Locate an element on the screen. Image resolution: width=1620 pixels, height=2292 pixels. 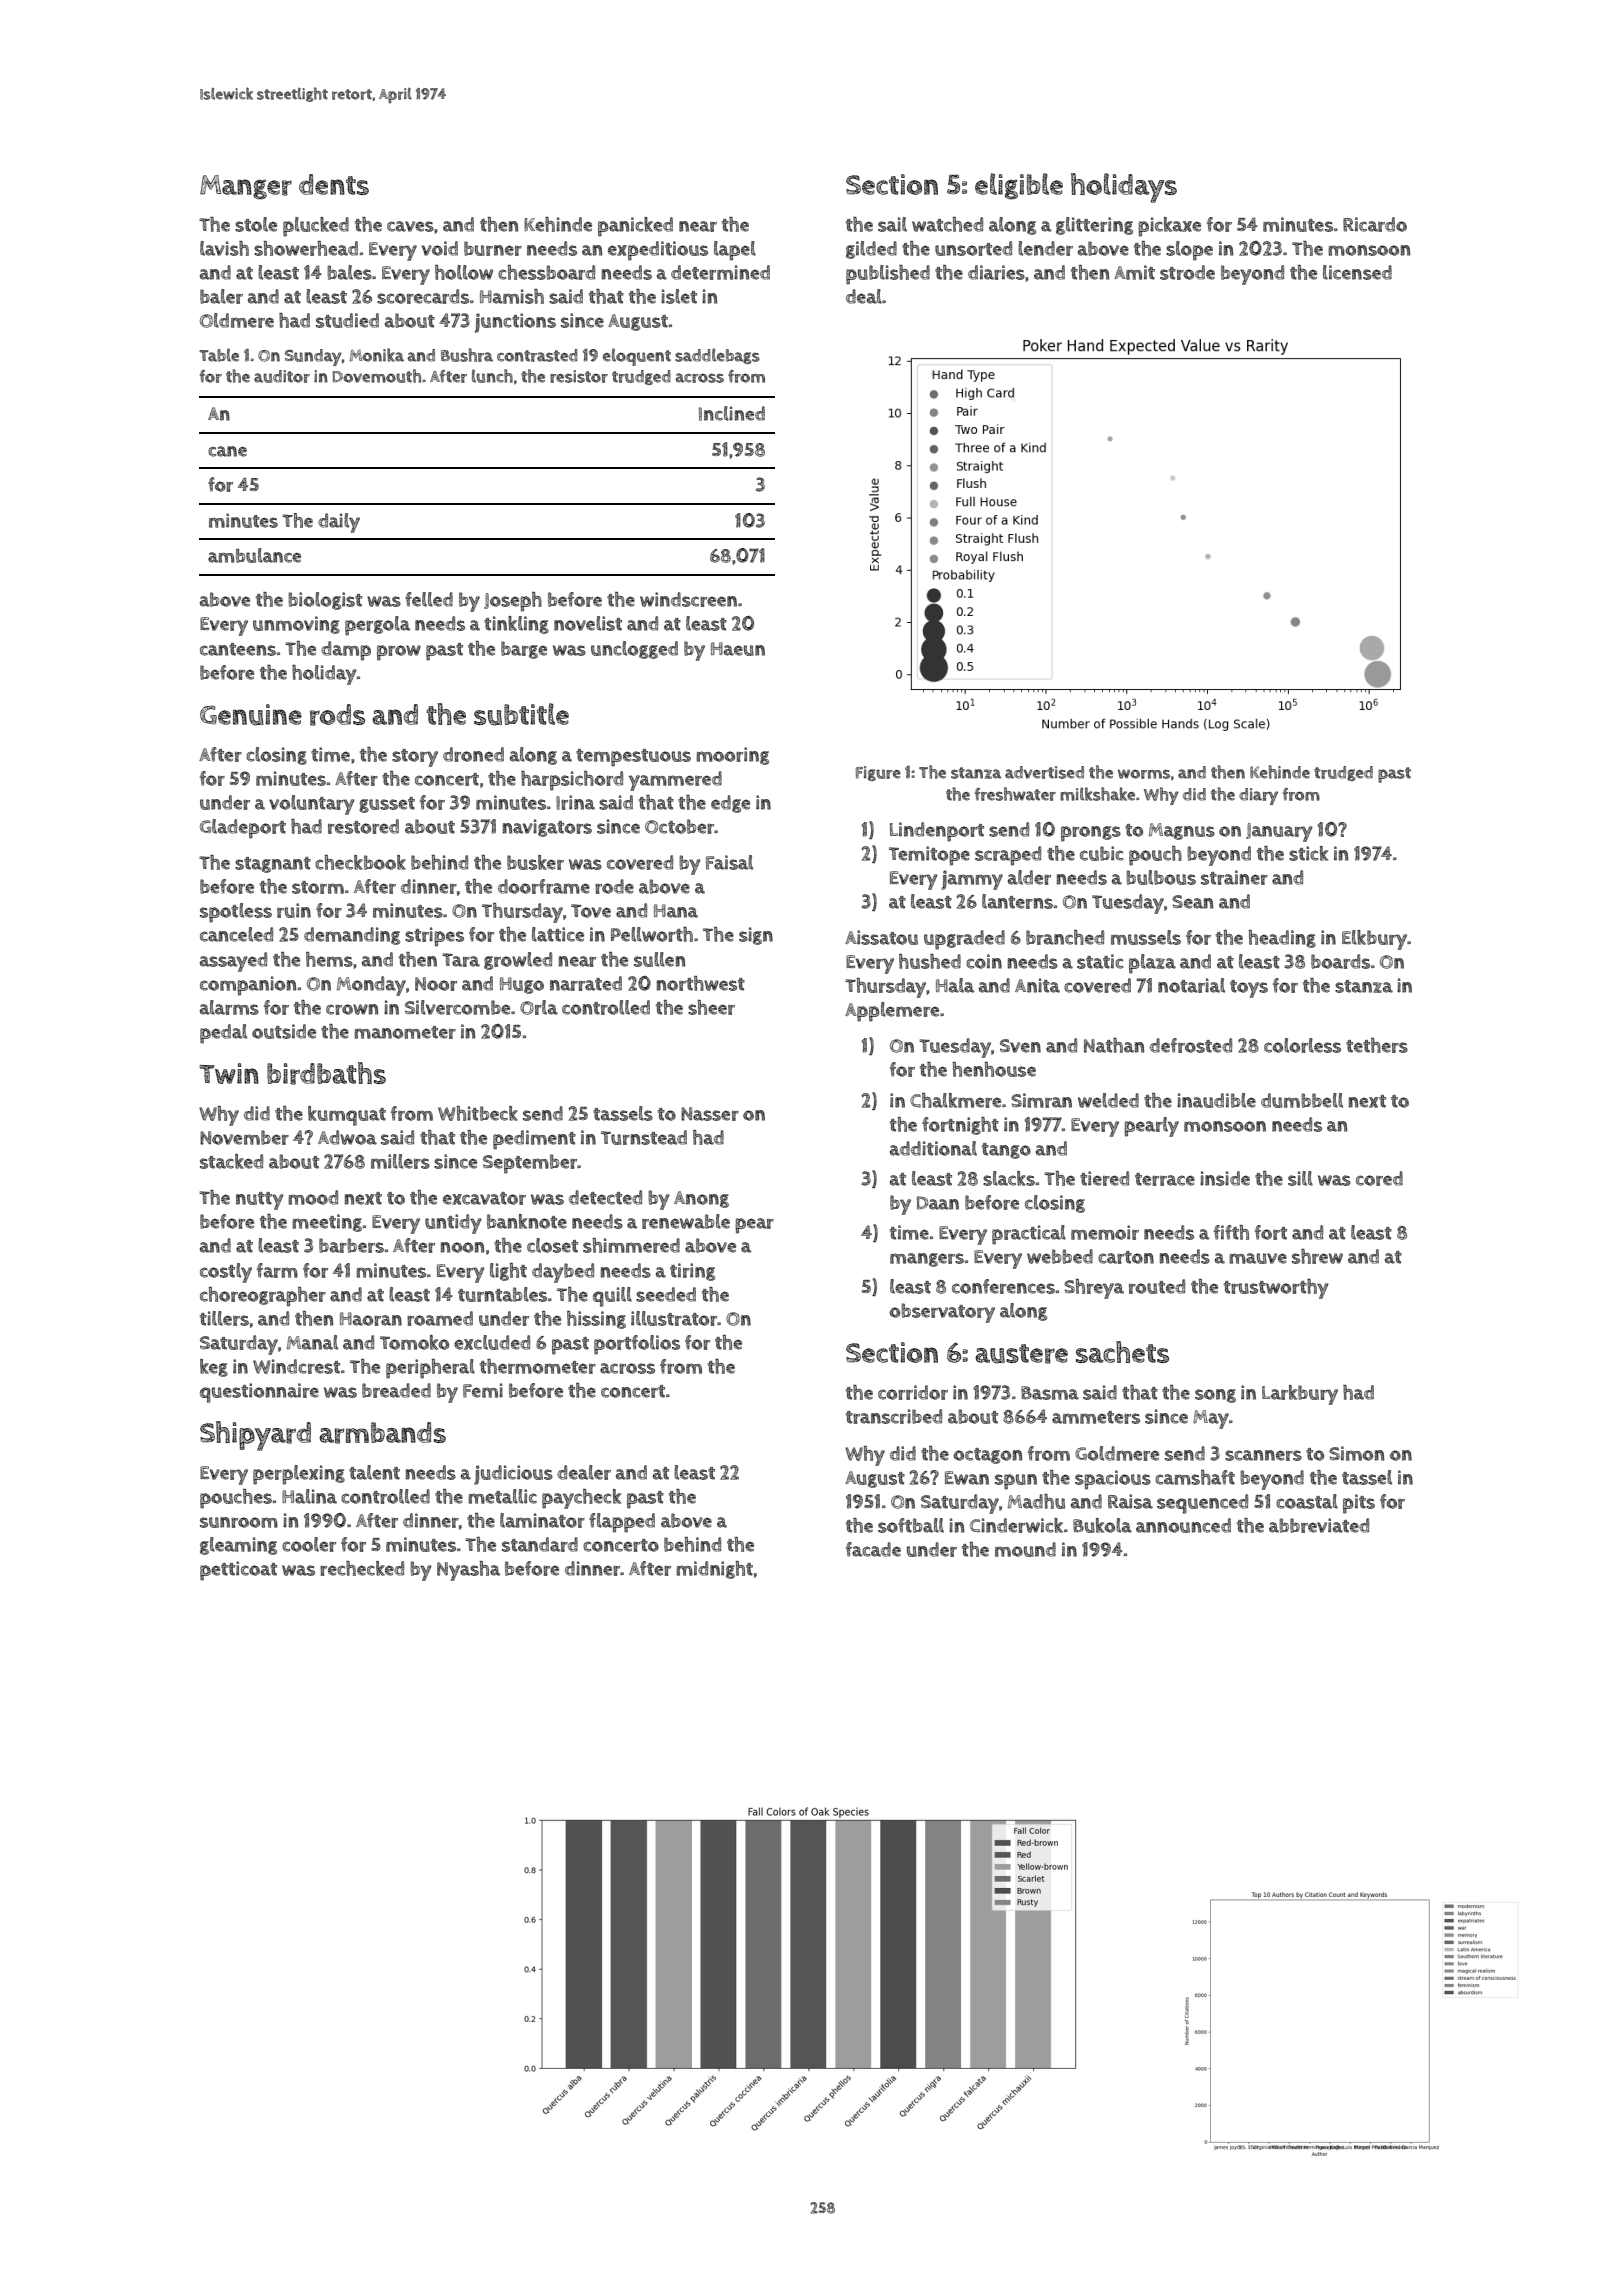
Haeun is located at coordinates (738, 649).
